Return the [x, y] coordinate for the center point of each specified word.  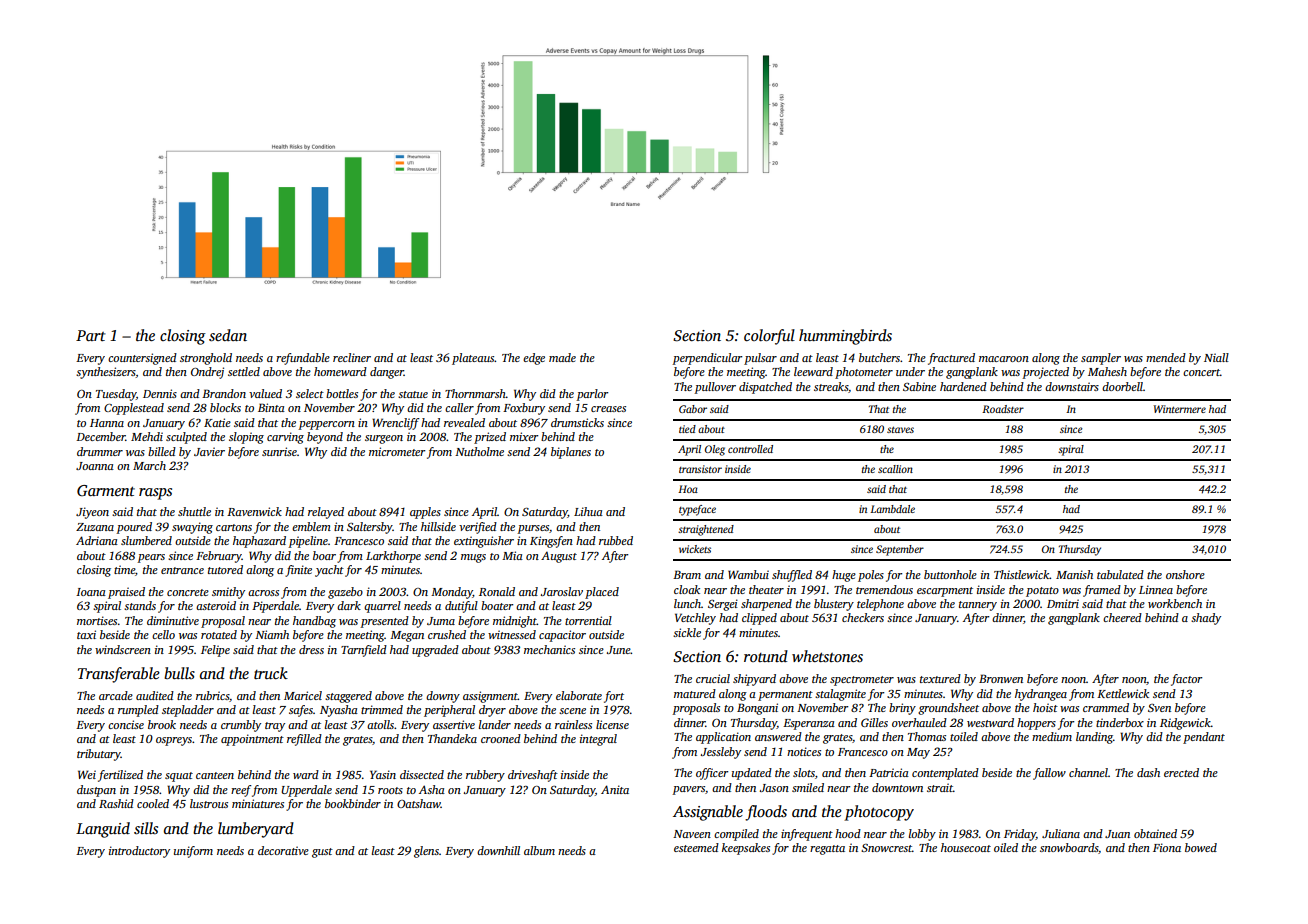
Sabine [919, 386]
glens [426, 852]
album [539, 850]
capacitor [562, 636]
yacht [329, 571]
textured [940, 678]
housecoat [966, 847]
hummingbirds [845, 337]
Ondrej [207, 373]
